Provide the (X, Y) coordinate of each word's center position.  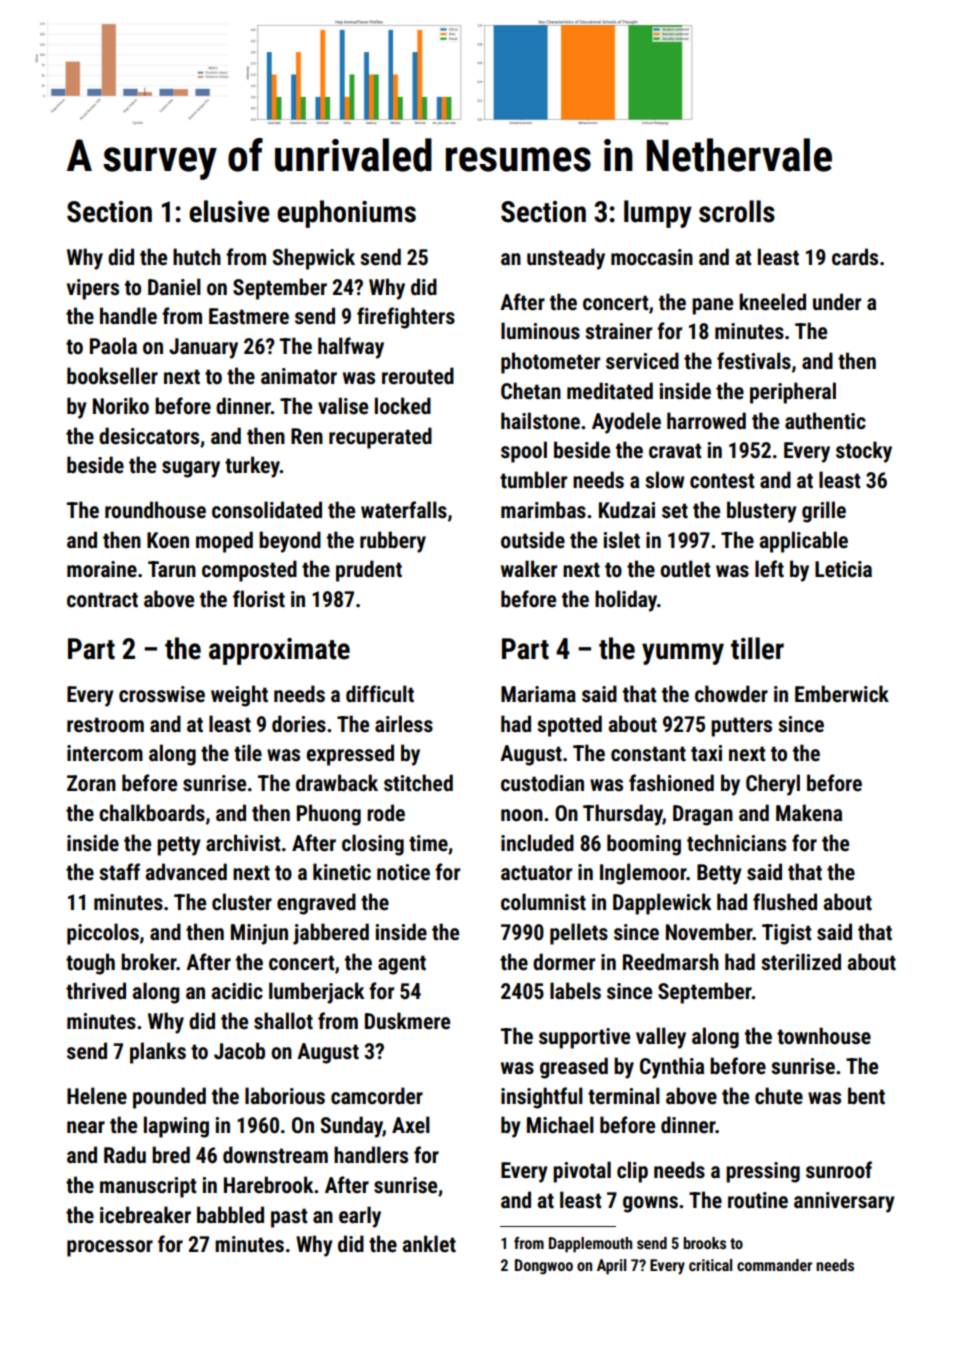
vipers (93, 289)
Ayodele (626, 423)
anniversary (844, 1202)
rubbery (393, 542)
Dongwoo (544, 1267)
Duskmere (407, 1021)
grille (824, 512)
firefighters (406, 318)
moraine (102, 569)
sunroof (839, 1170)
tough (90, 964)
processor (110, 1248)
